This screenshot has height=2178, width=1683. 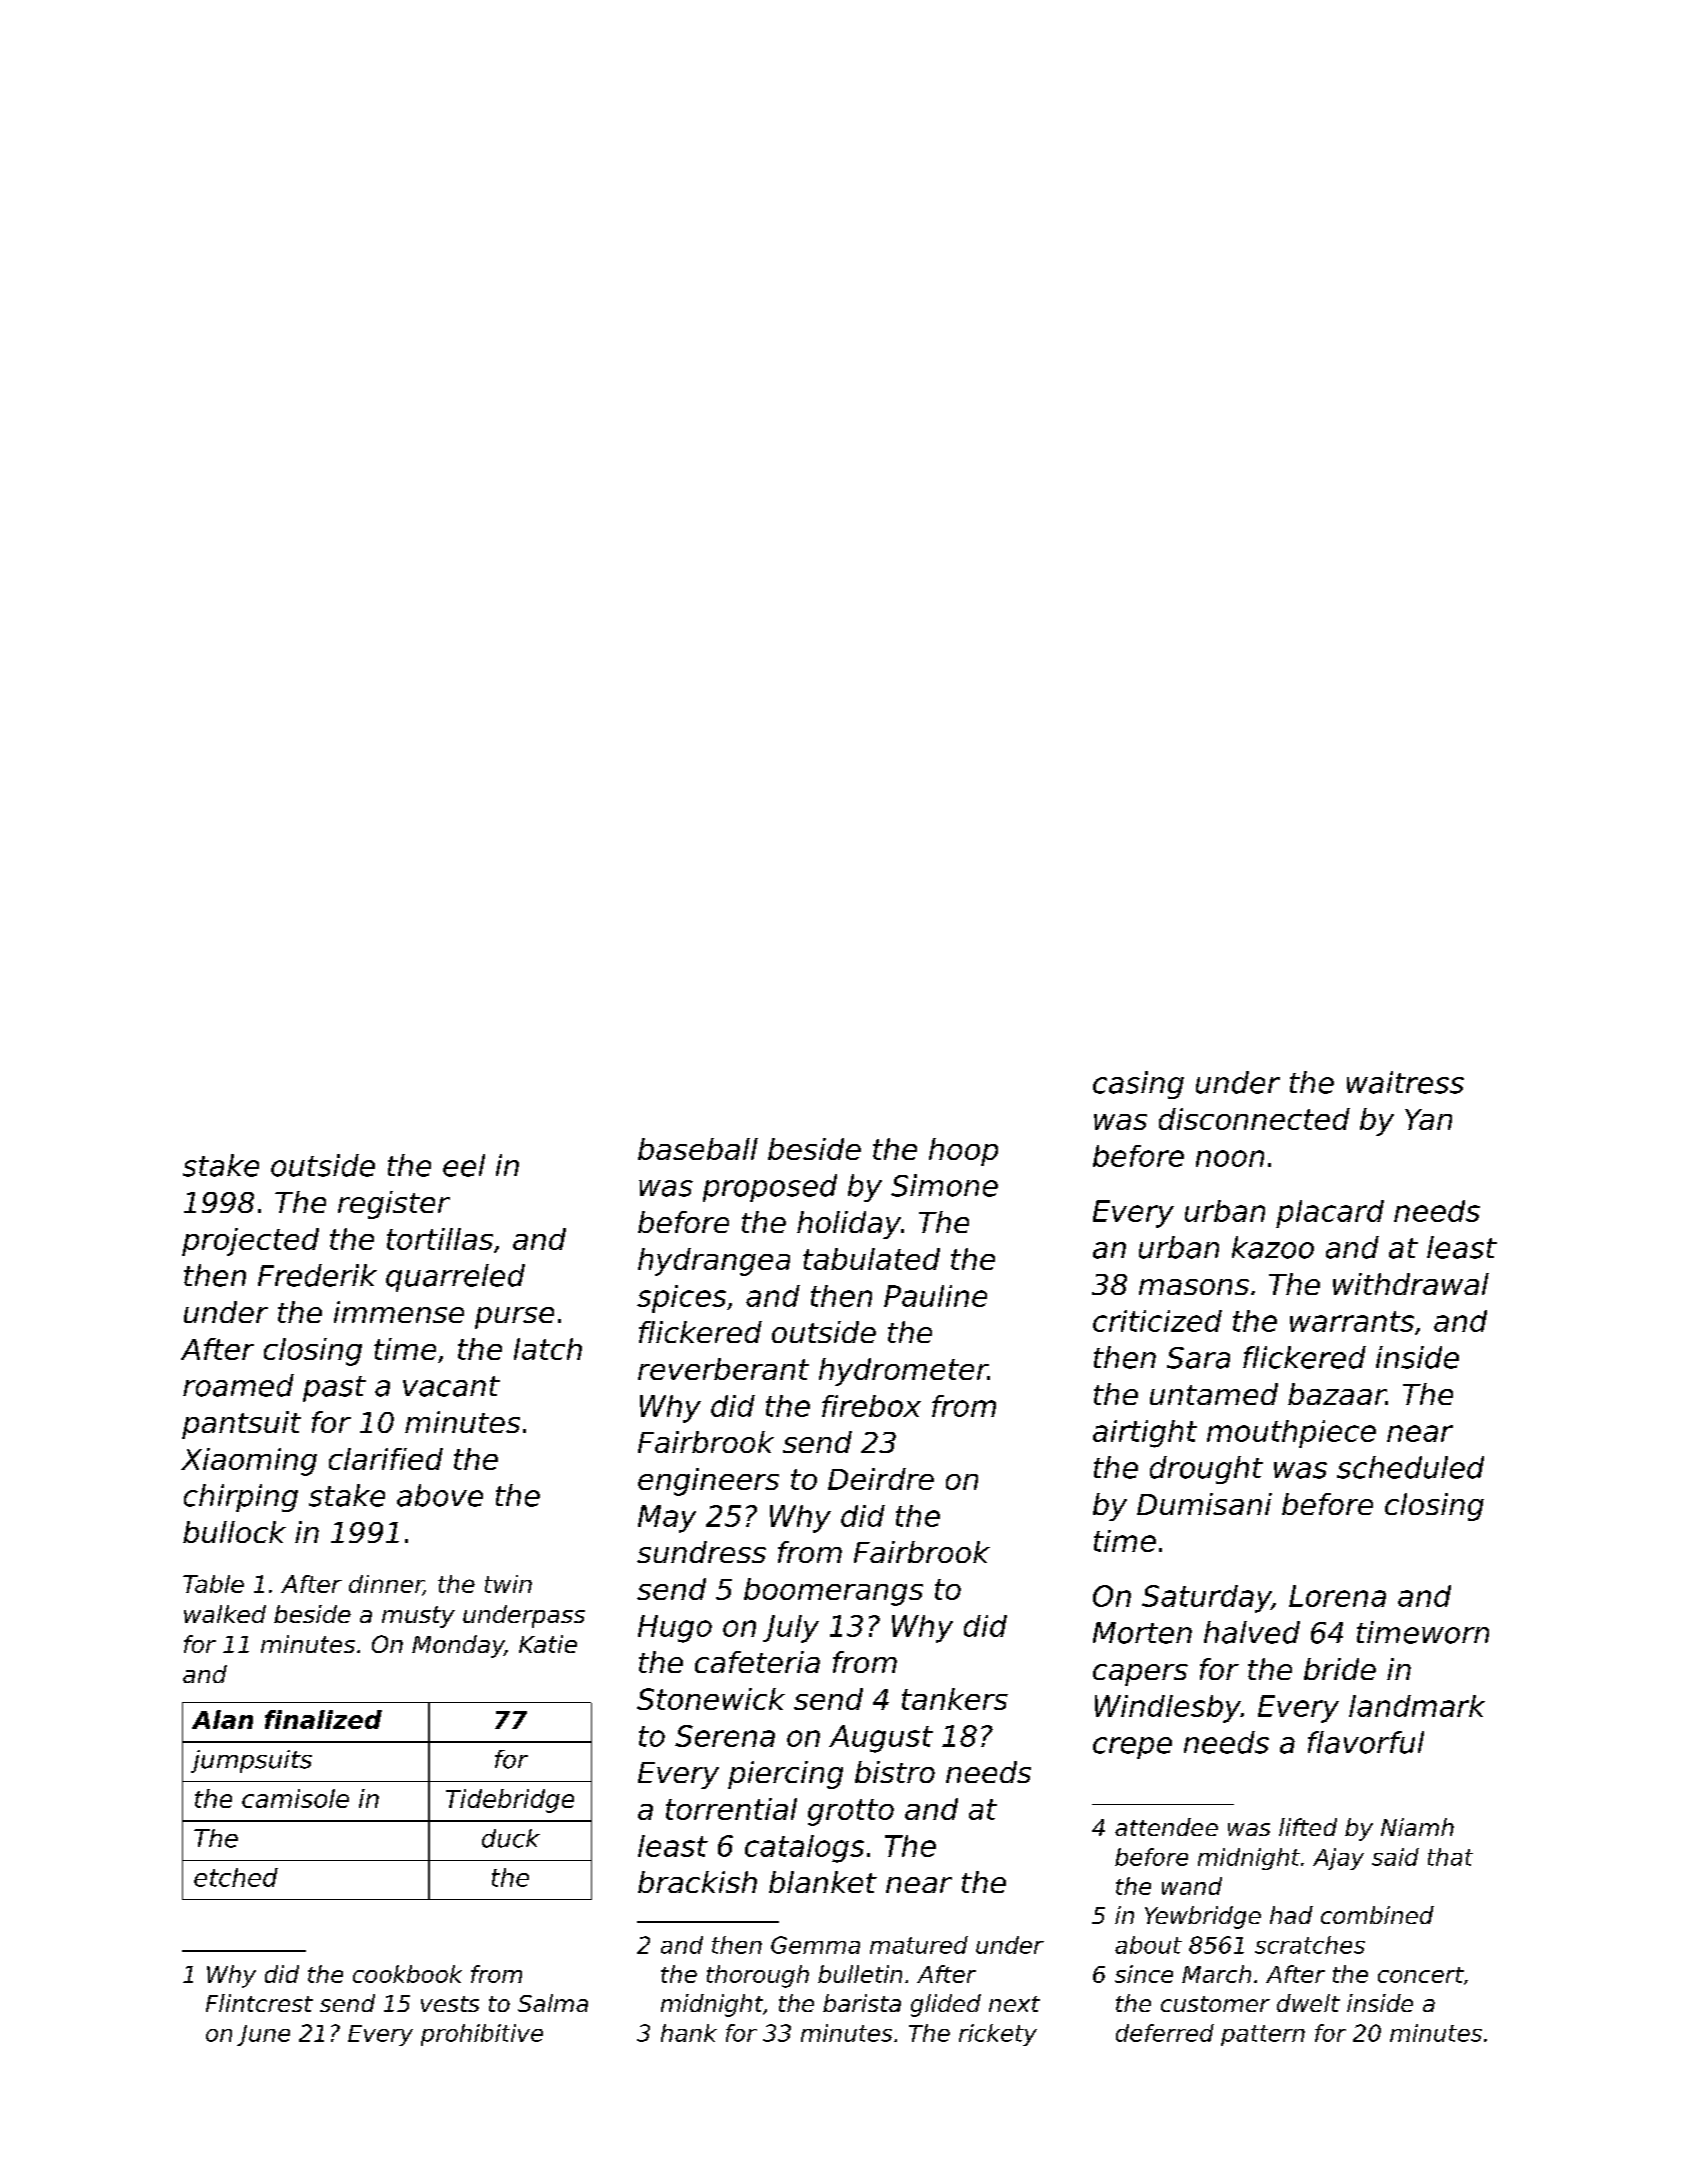 I want to click on criticized, so click(x=1157, y=1321).
